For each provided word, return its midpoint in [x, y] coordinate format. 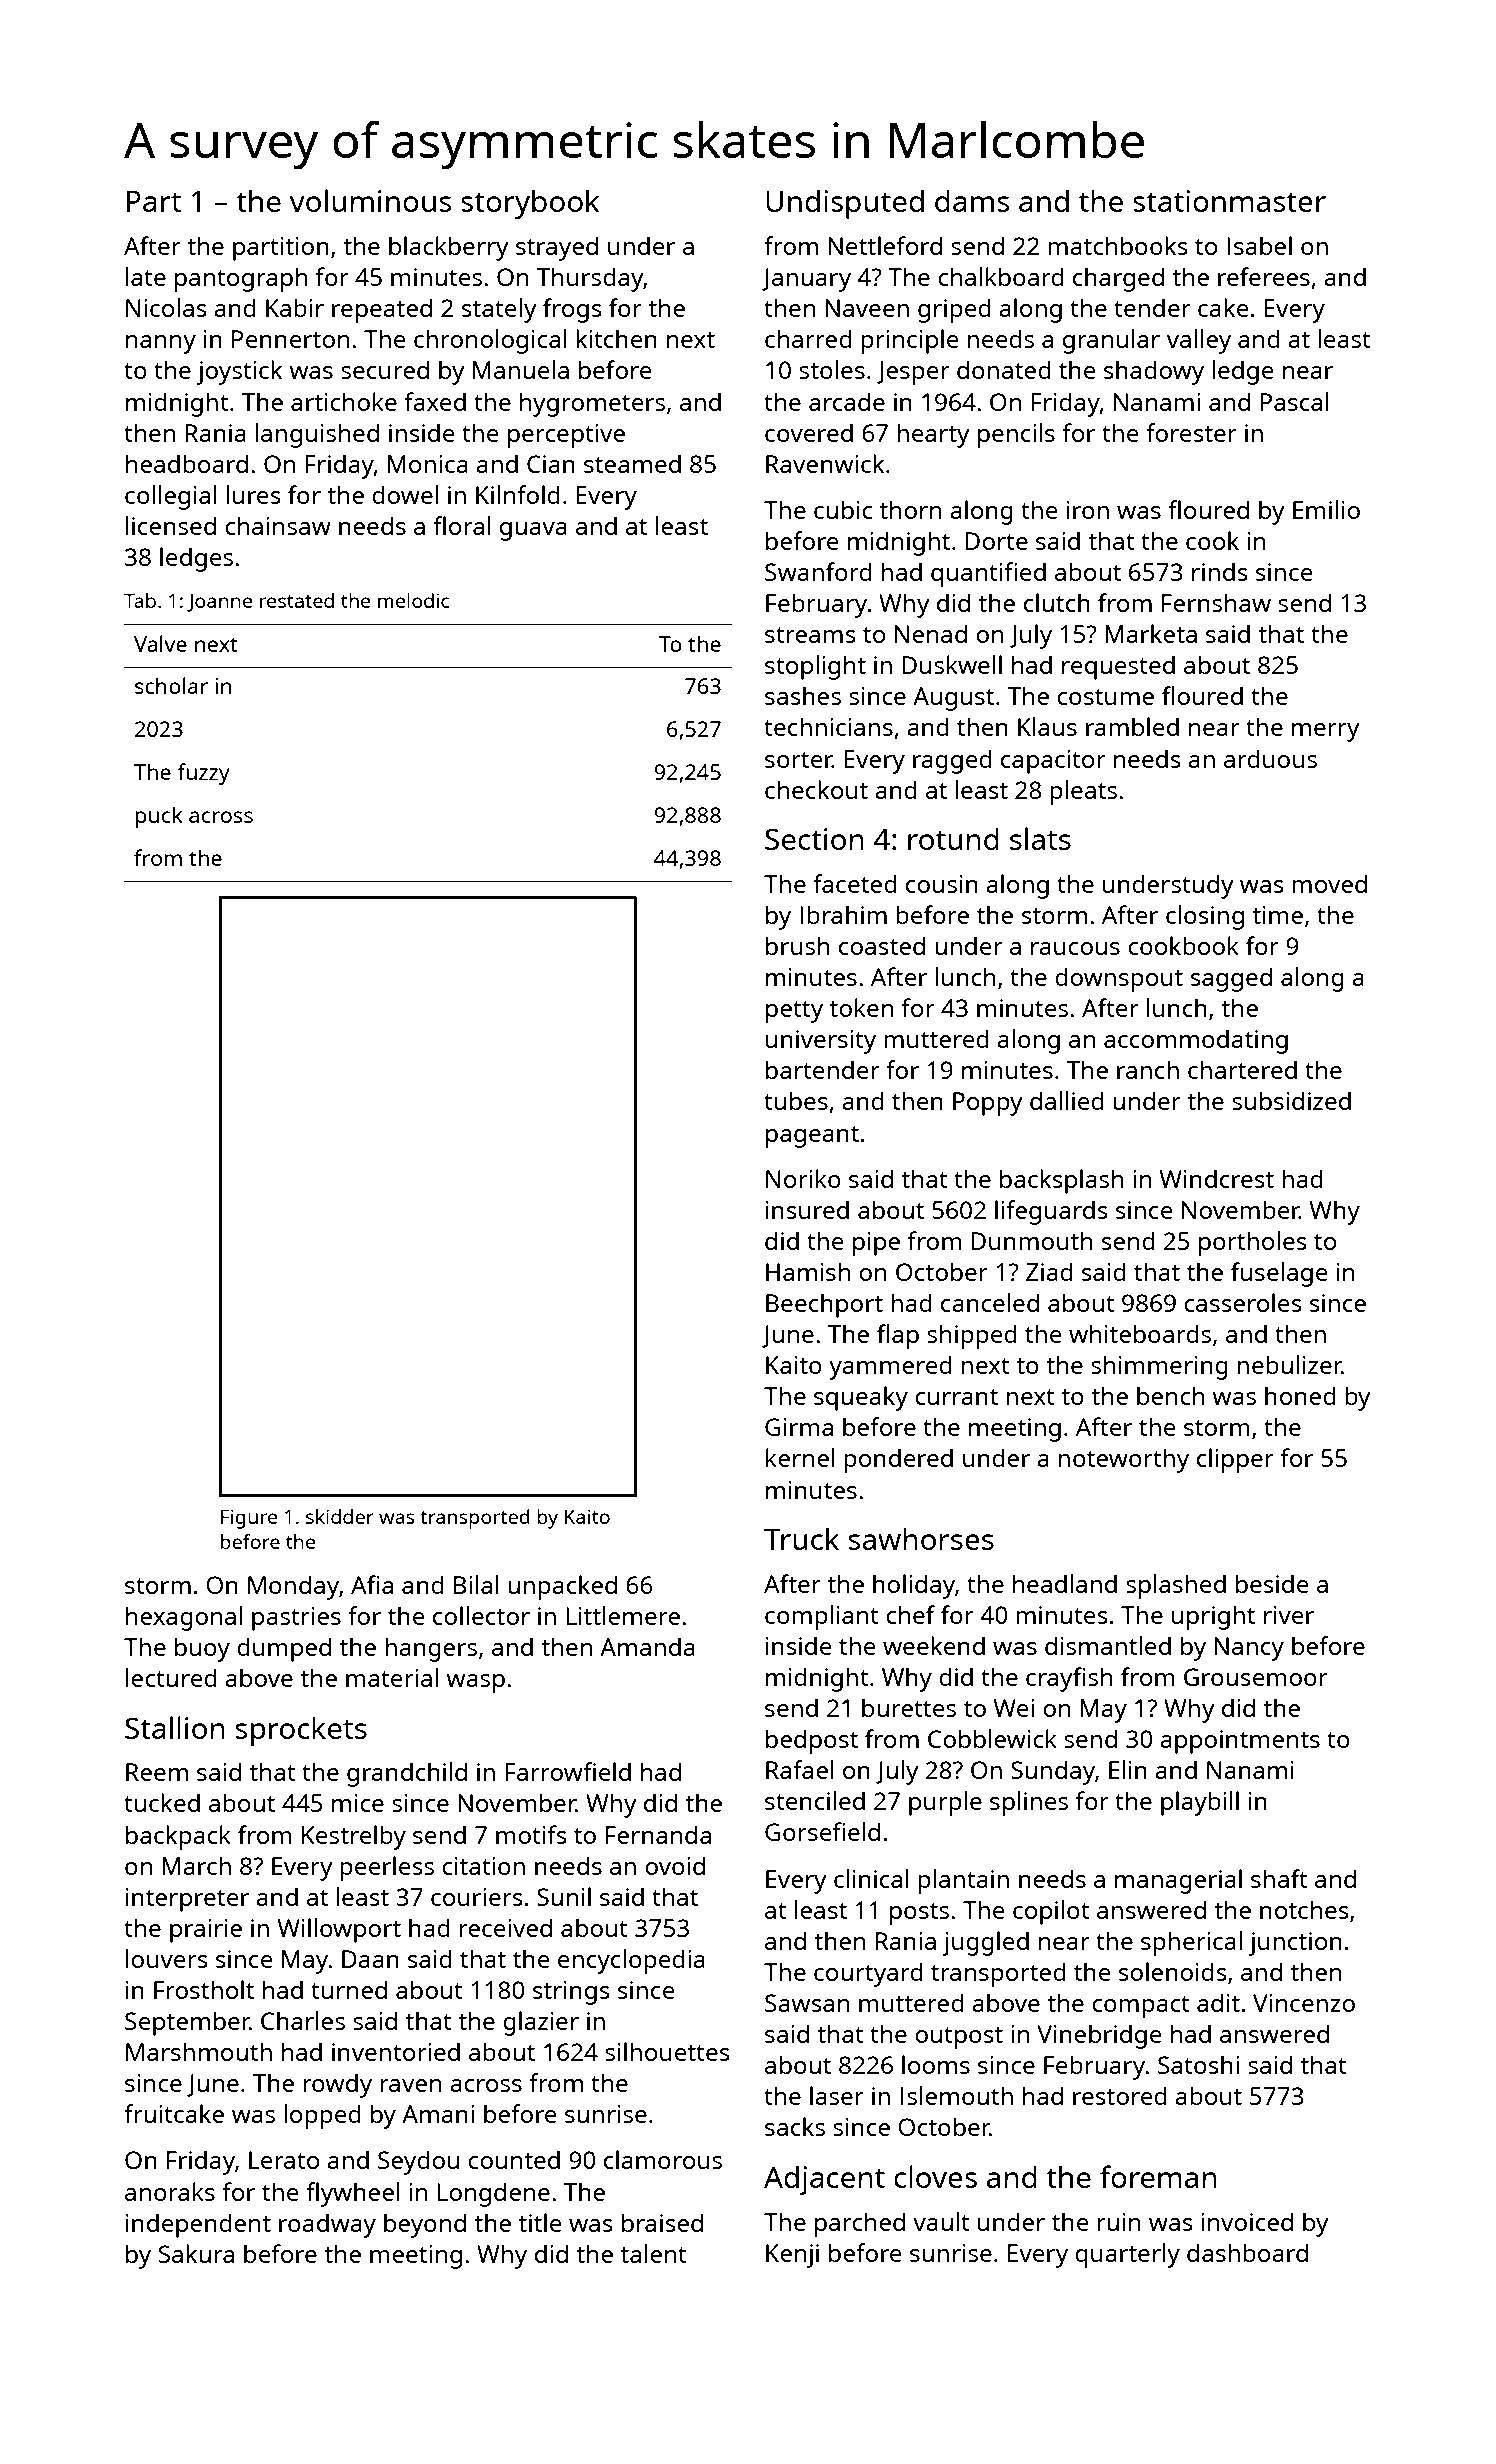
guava [533, 531]
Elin [1128, 1769]
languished [317, 435]
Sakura [196, 2253]
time [1278, 915]
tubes [796, 1100]
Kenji [792, 2256]
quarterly [1127, 2255]
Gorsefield [822, 1831]
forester [1191, 432]
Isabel [1259, 245]
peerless [387, 1868]
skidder [340, 1516]
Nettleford [885, 245]
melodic [413, 600]
